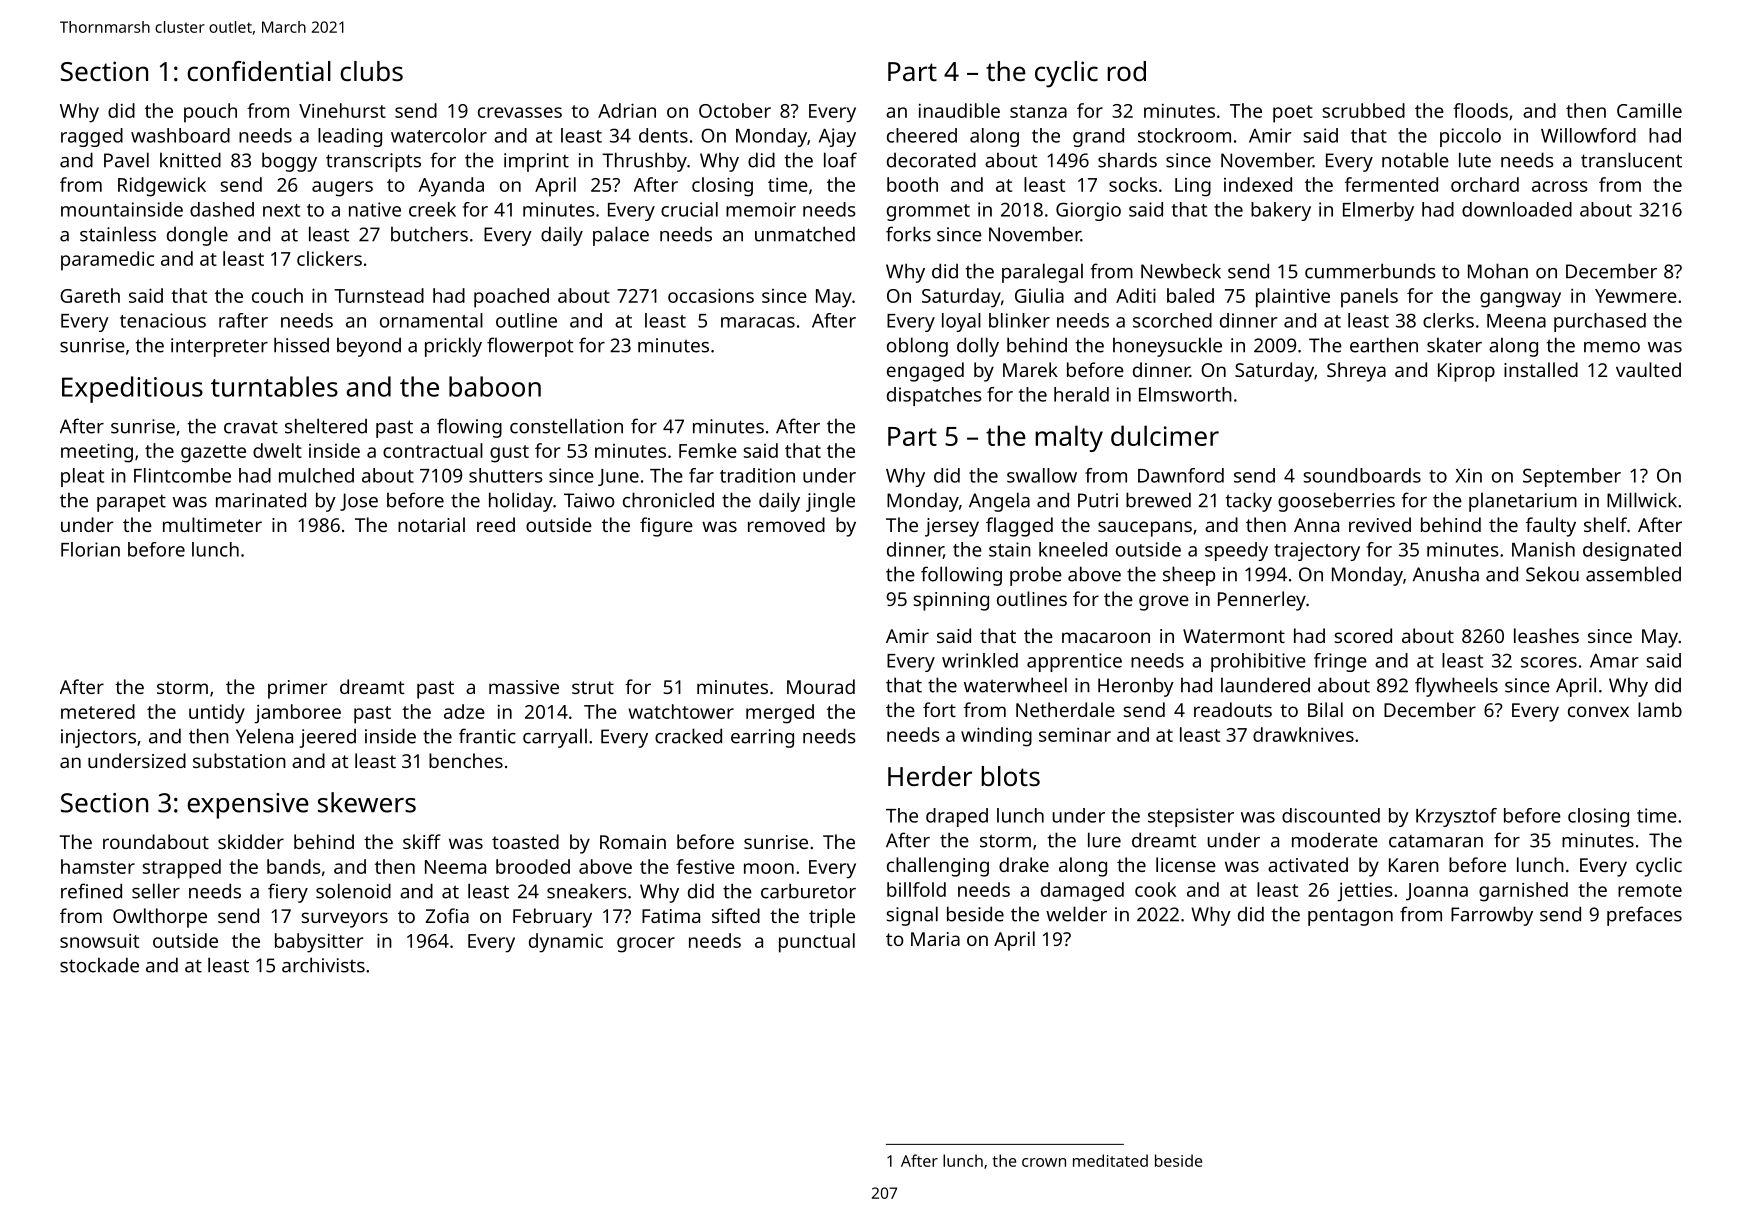 The image size is (1742, 1231). What do you see at coordinates (342, 110) in the screenshot?
I see `Vinehurst` at bounding box center [342, 110].
